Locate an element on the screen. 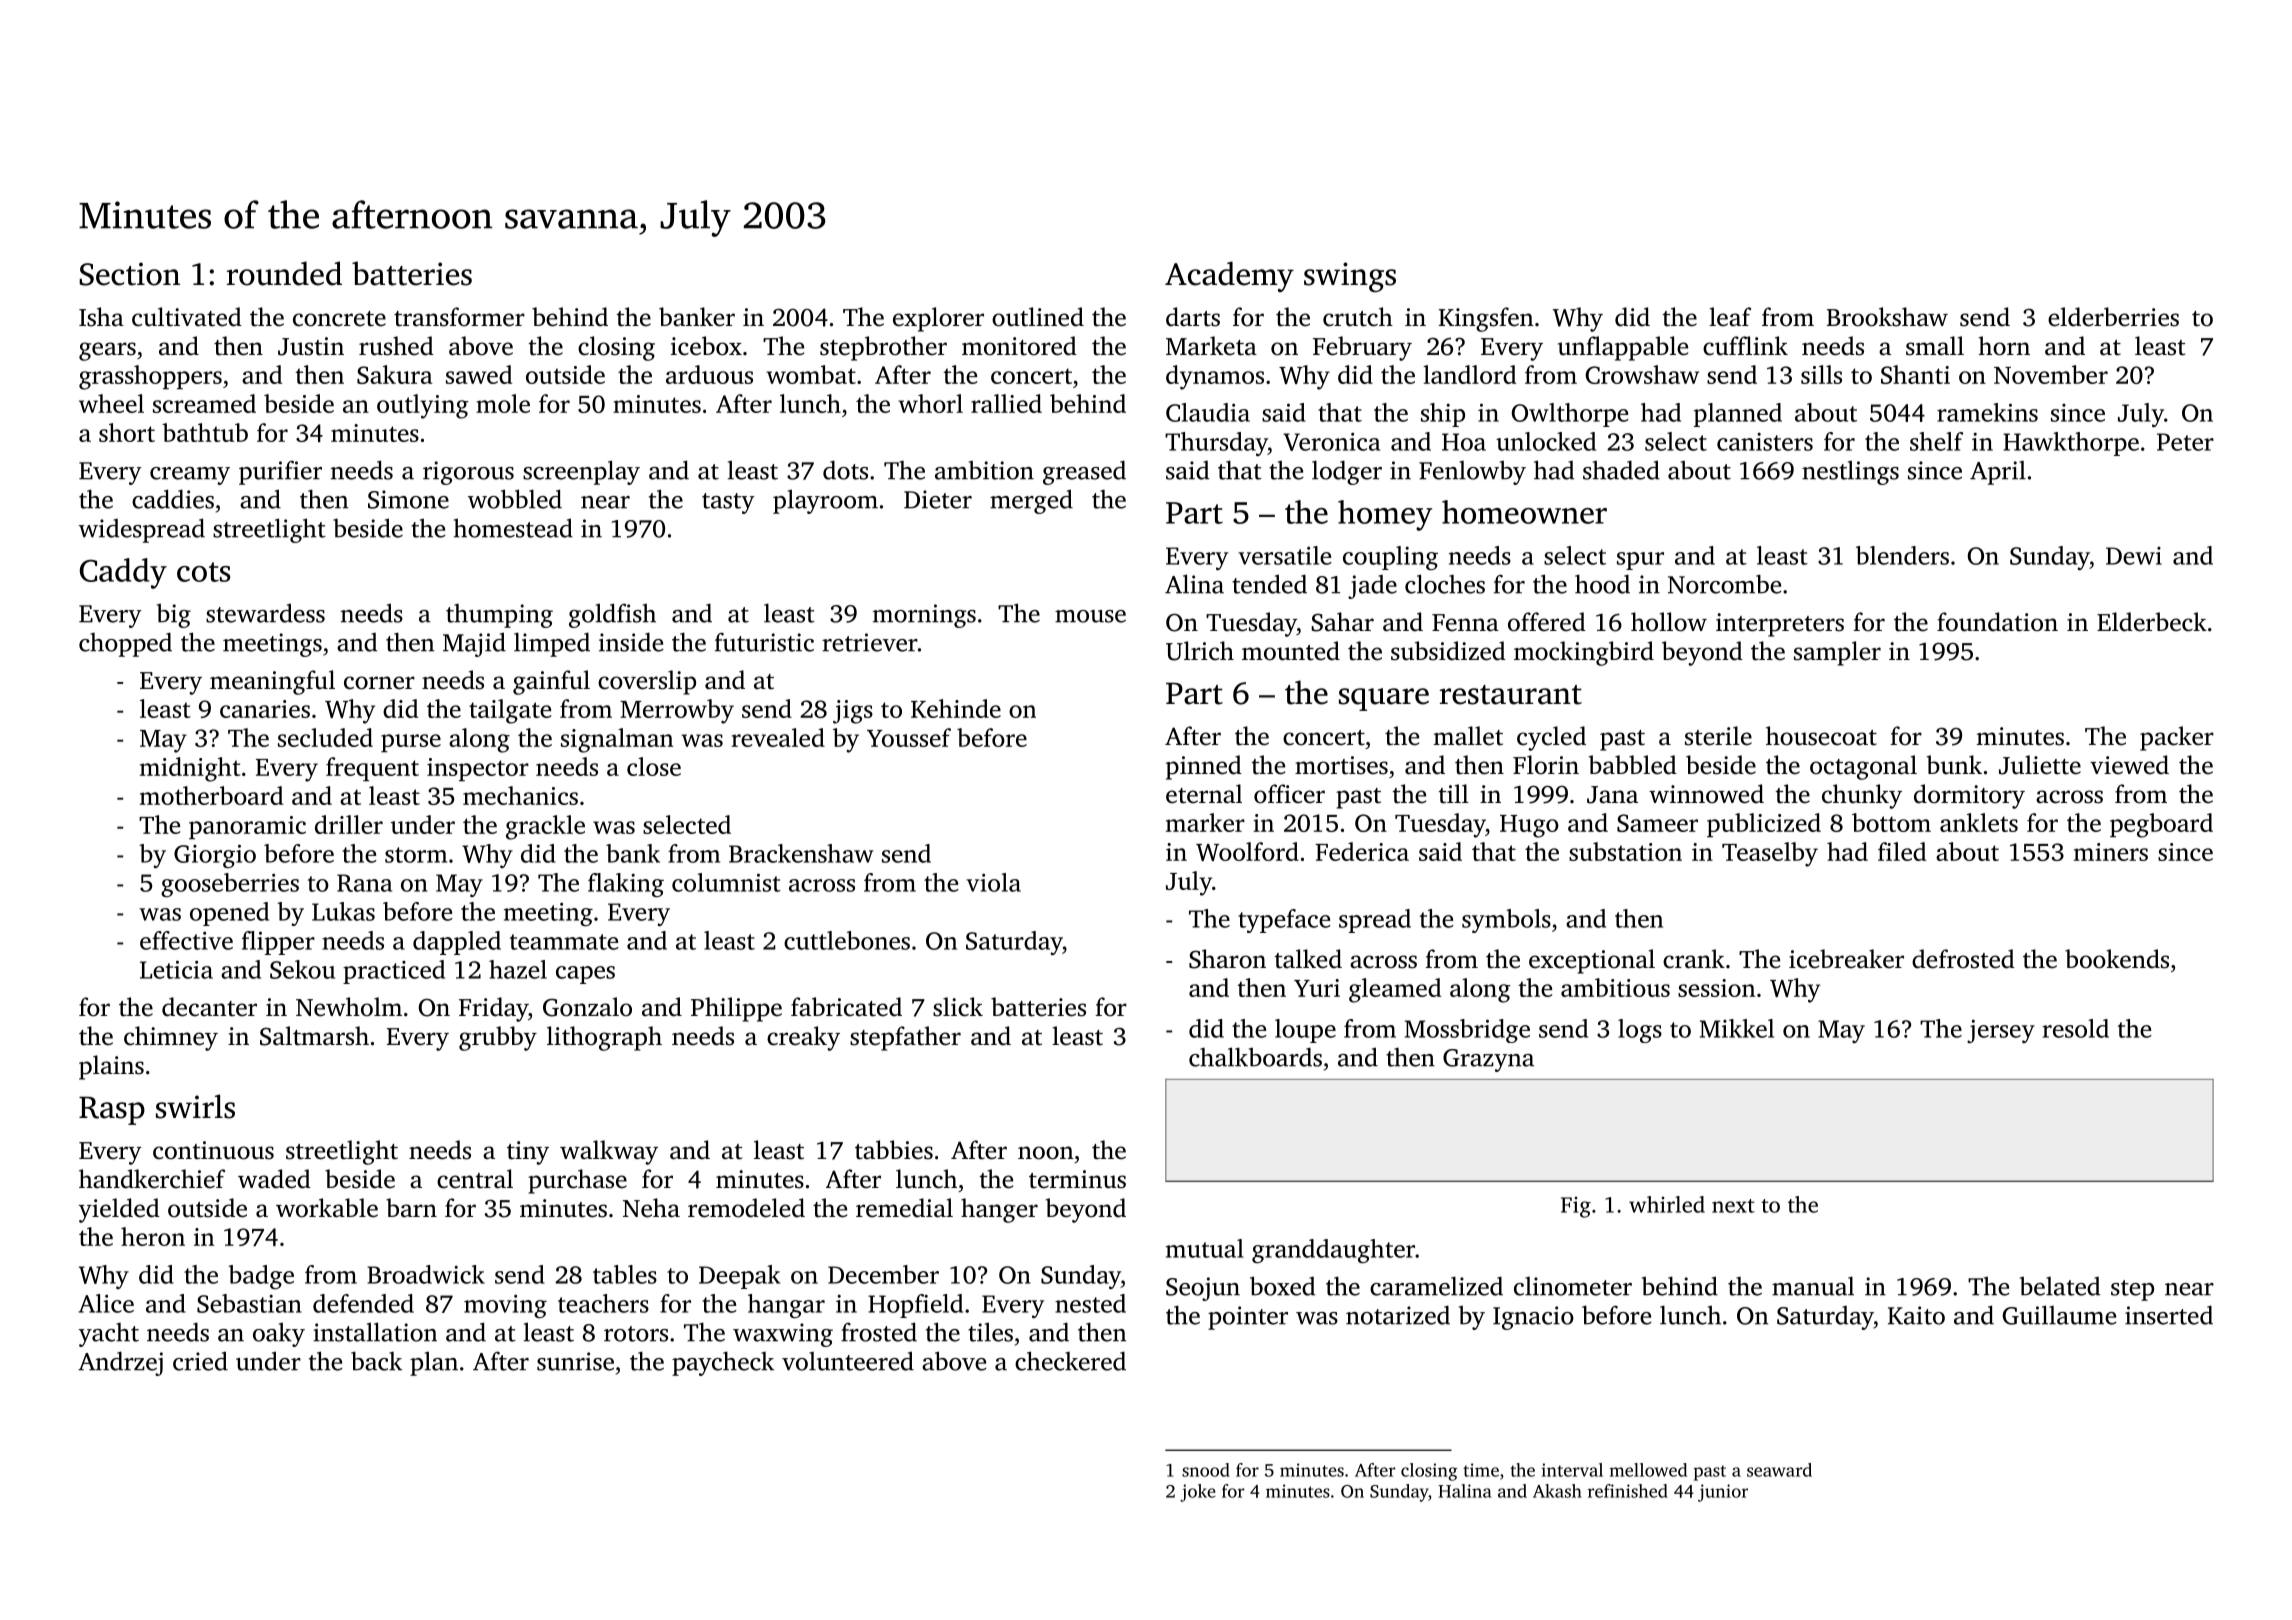 This screenshot has width=2292, height=1620. Kingsfen is located at coordinates (1486, 319).
